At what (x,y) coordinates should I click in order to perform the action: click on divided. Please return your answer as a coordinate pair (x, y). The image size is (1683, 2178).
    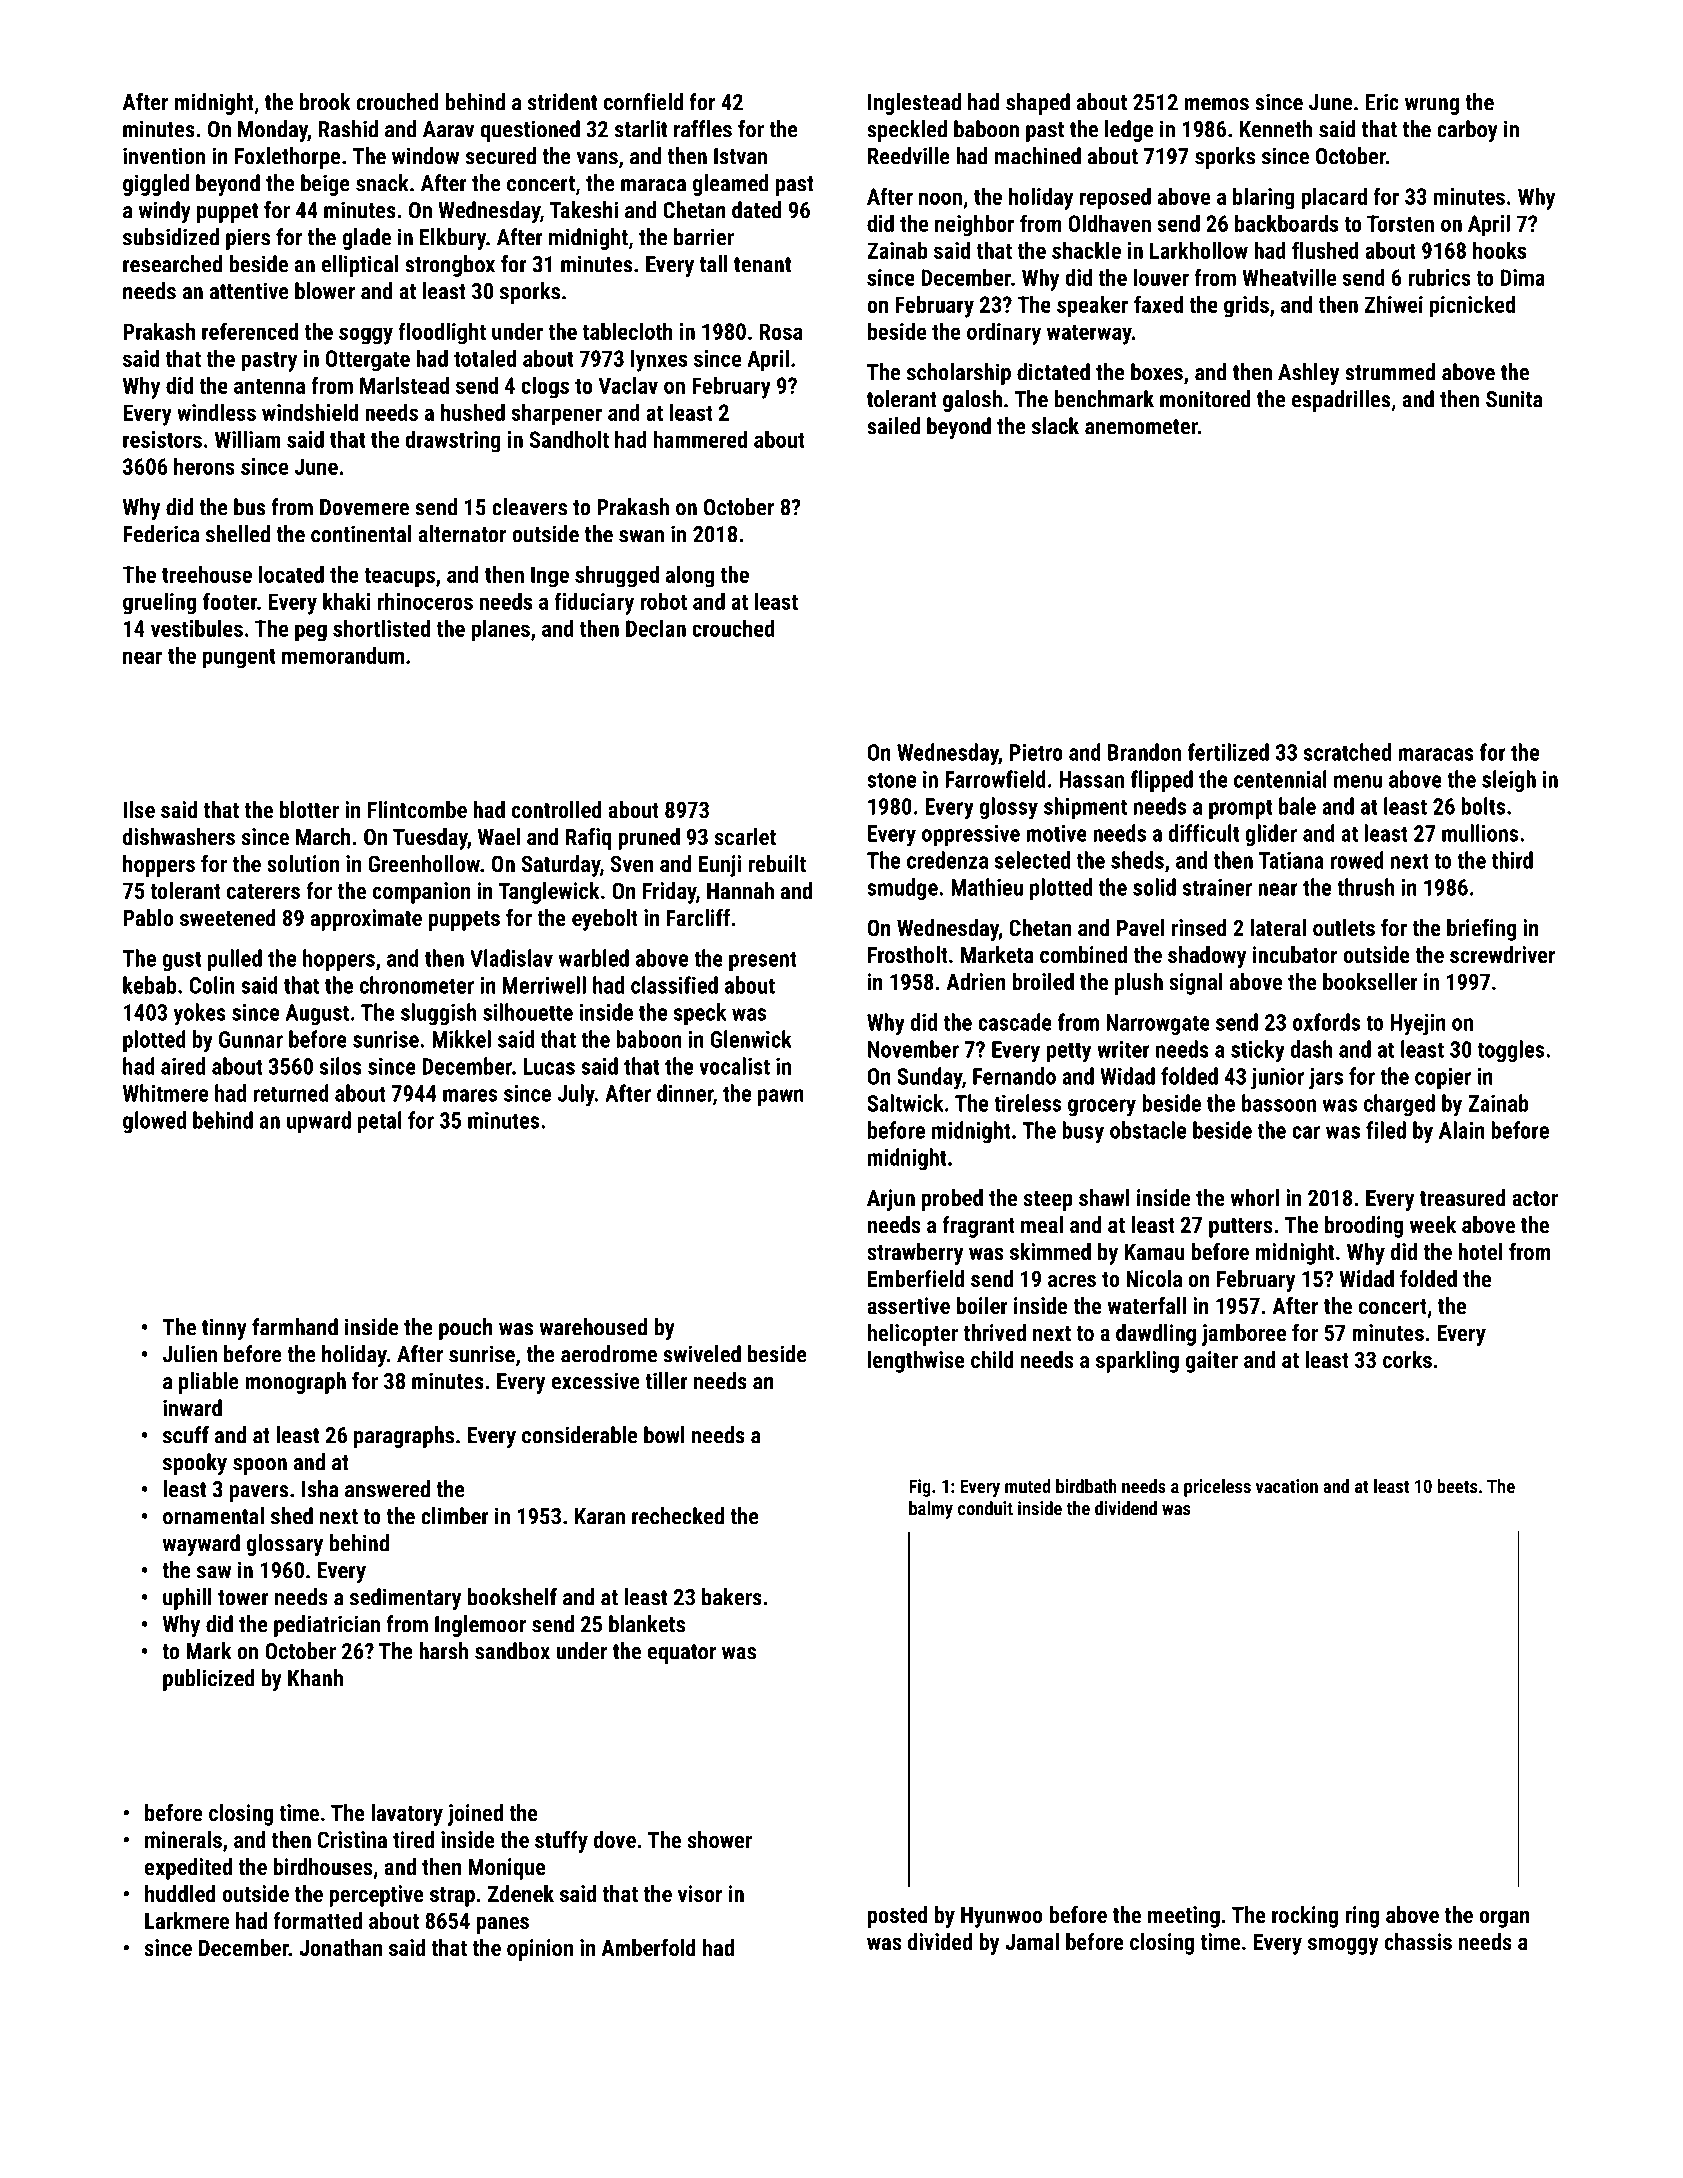
    Looking at the image, I should click on (940, 1941).
